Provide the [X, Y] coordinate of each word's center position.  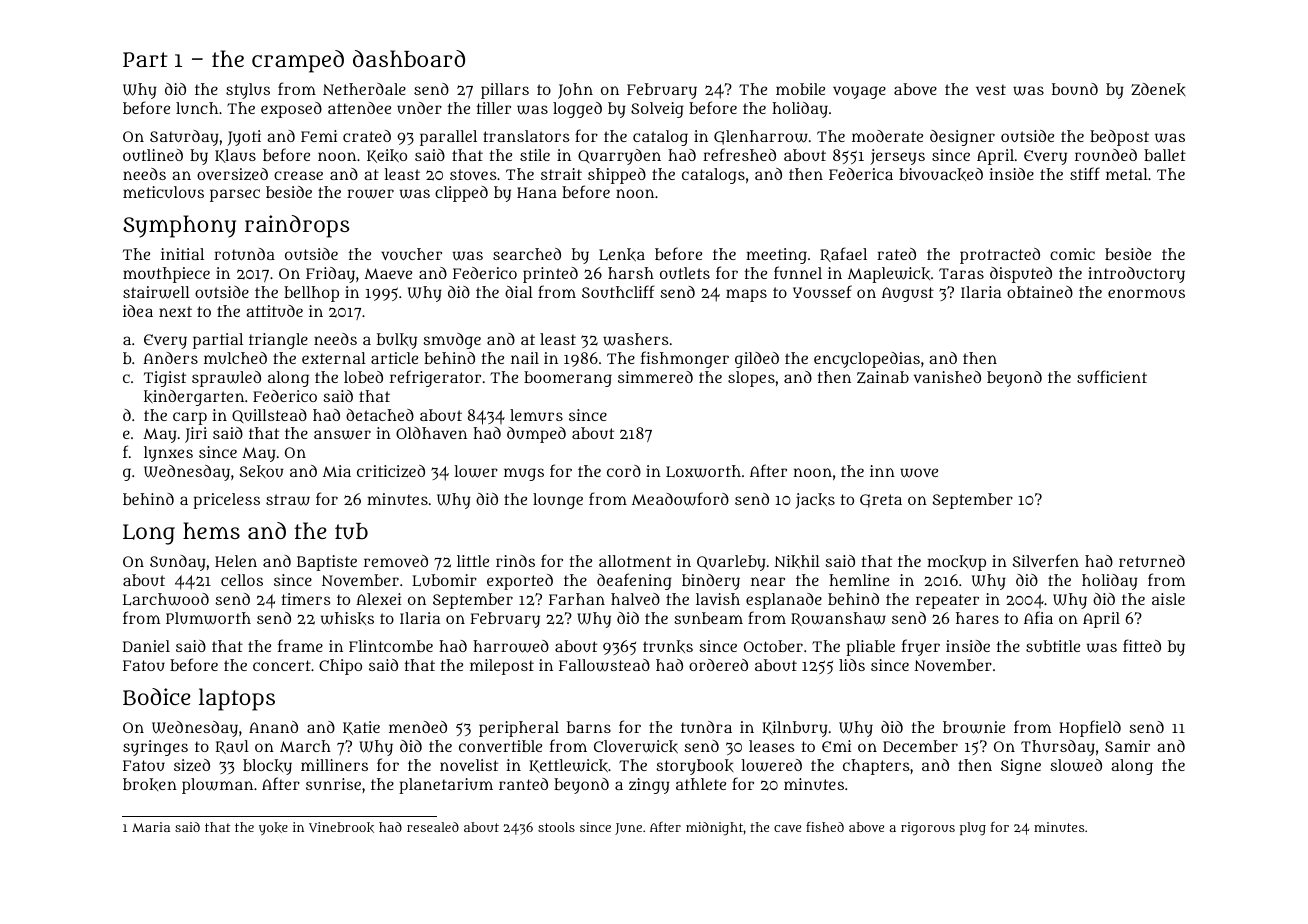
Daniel [146, 646]
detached [380, 415]
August [908, 294]
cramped [298, 61]
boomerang [568, 379]
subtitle [1053, 646]
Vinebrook [341, 827]
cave [787, 828]
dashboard [409, 59]
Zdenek [1158, 89]
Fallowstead [604, 665]
